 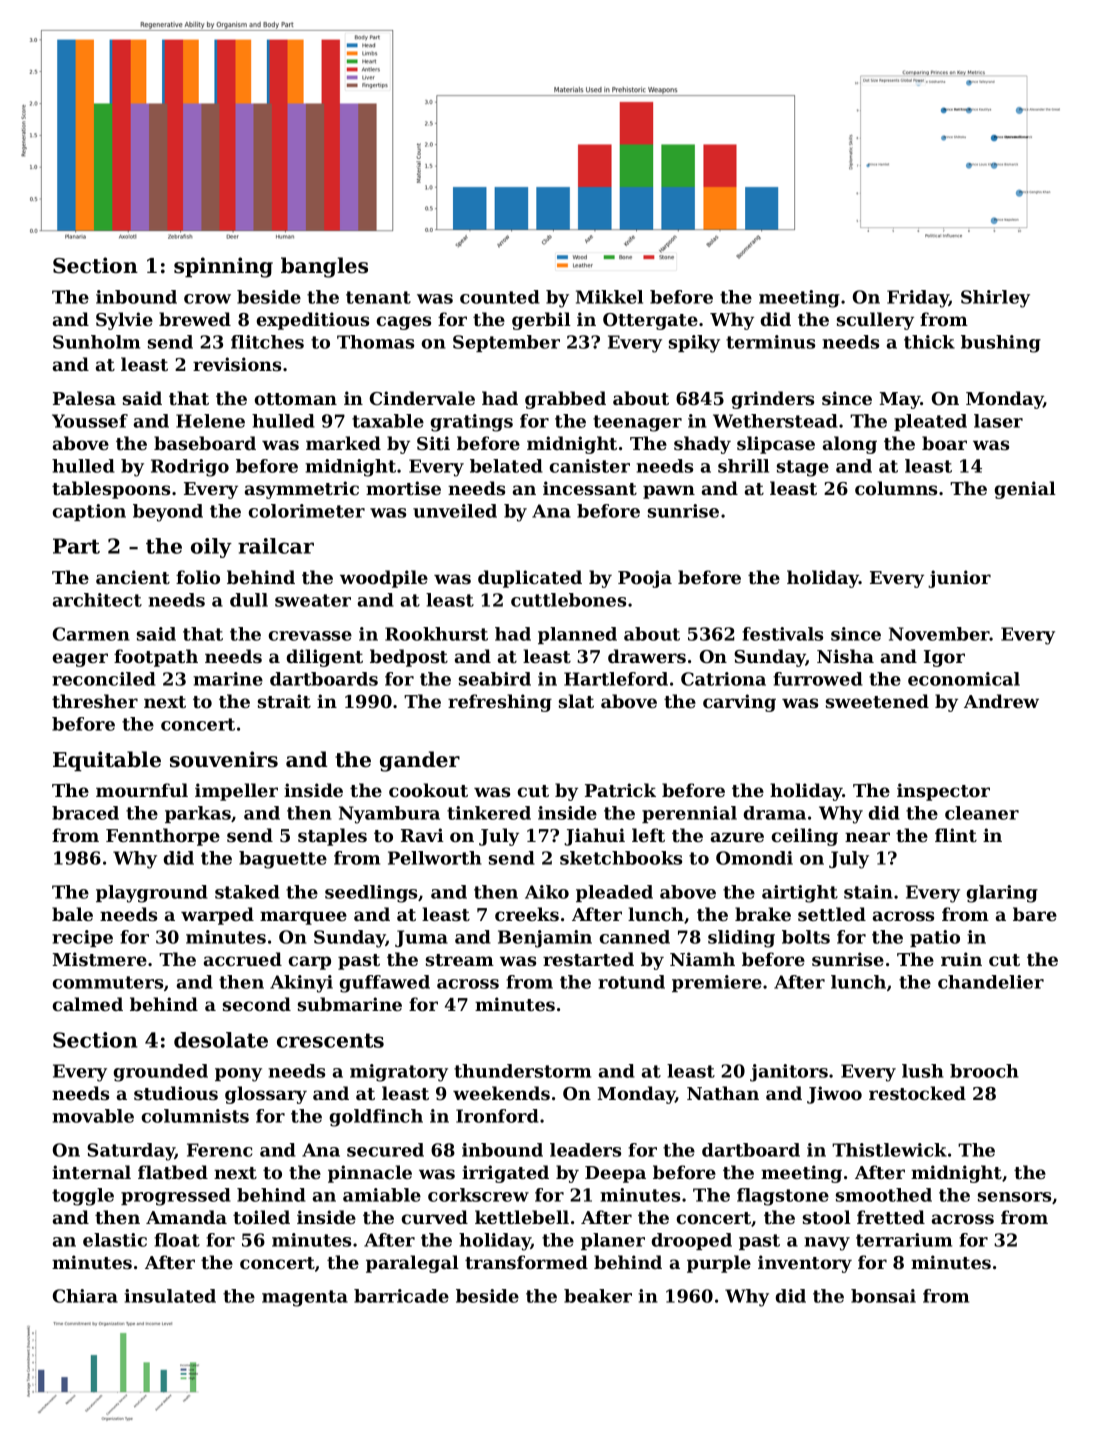 What do you see at coordinates (170, 1296) in the image?
I see `insulated` at bounding box center [170, 1296].
